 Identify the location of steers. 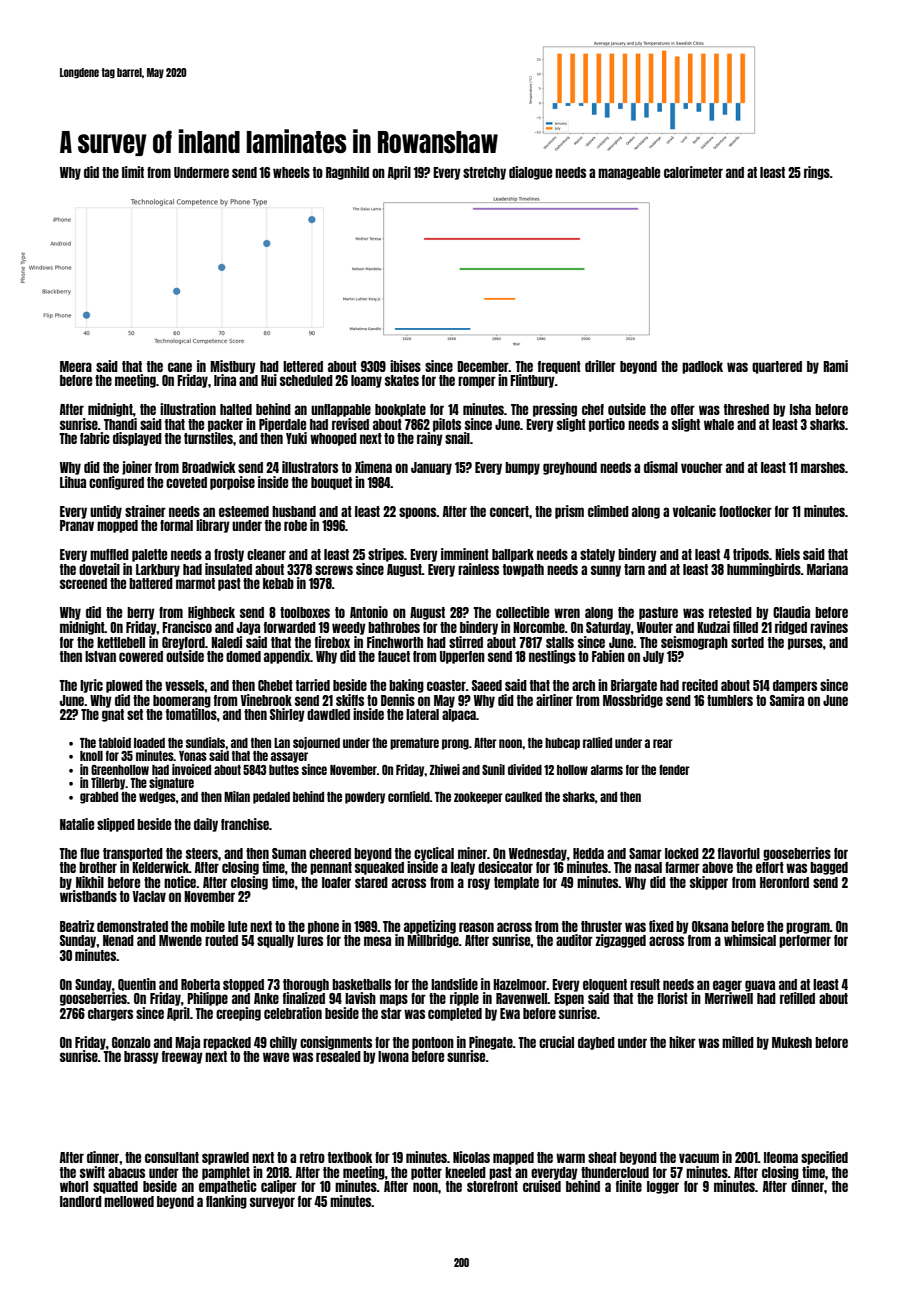
(202, 853).
